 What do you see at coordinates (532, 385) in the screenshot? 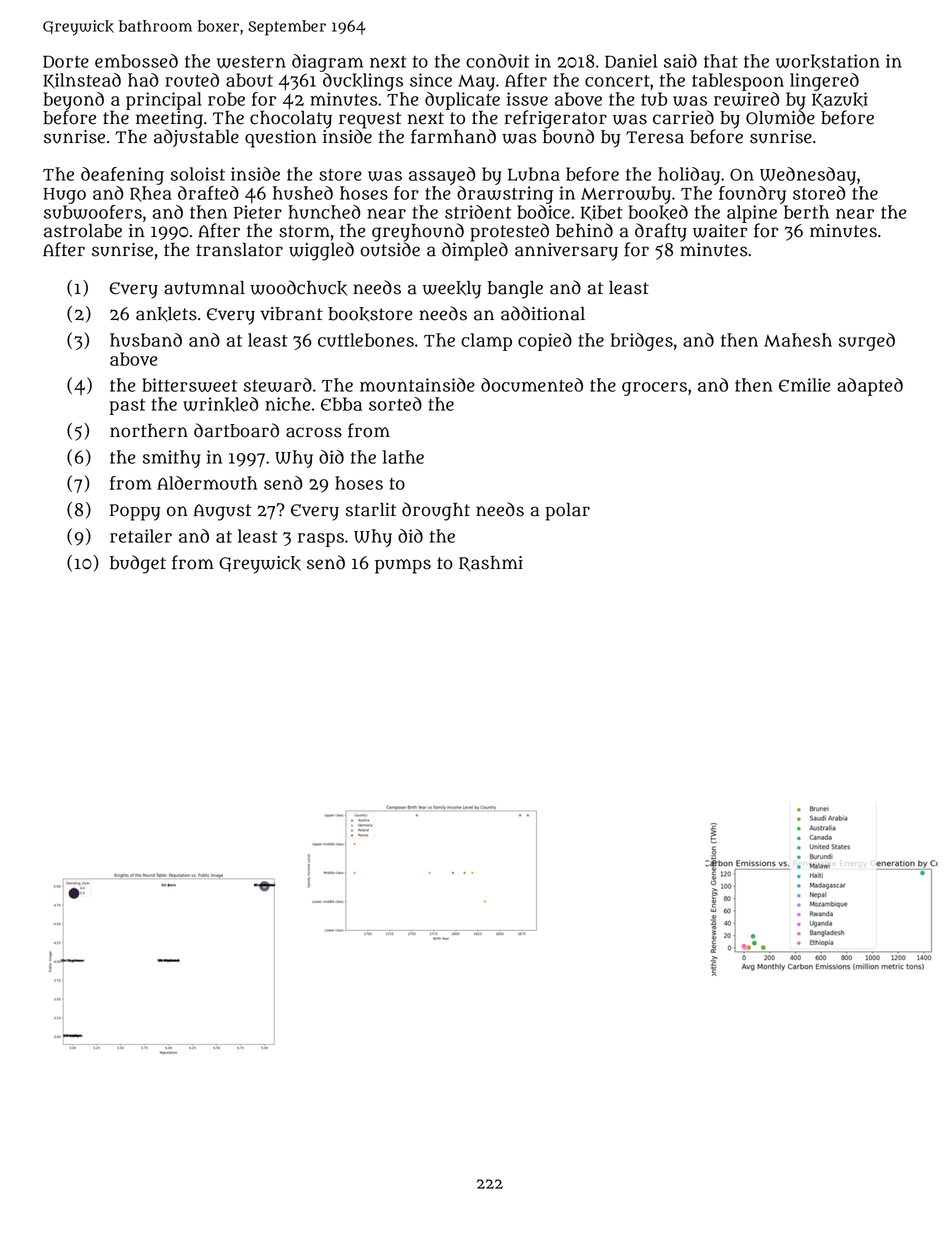
I see `documented` at bounding box center [532, 385].
